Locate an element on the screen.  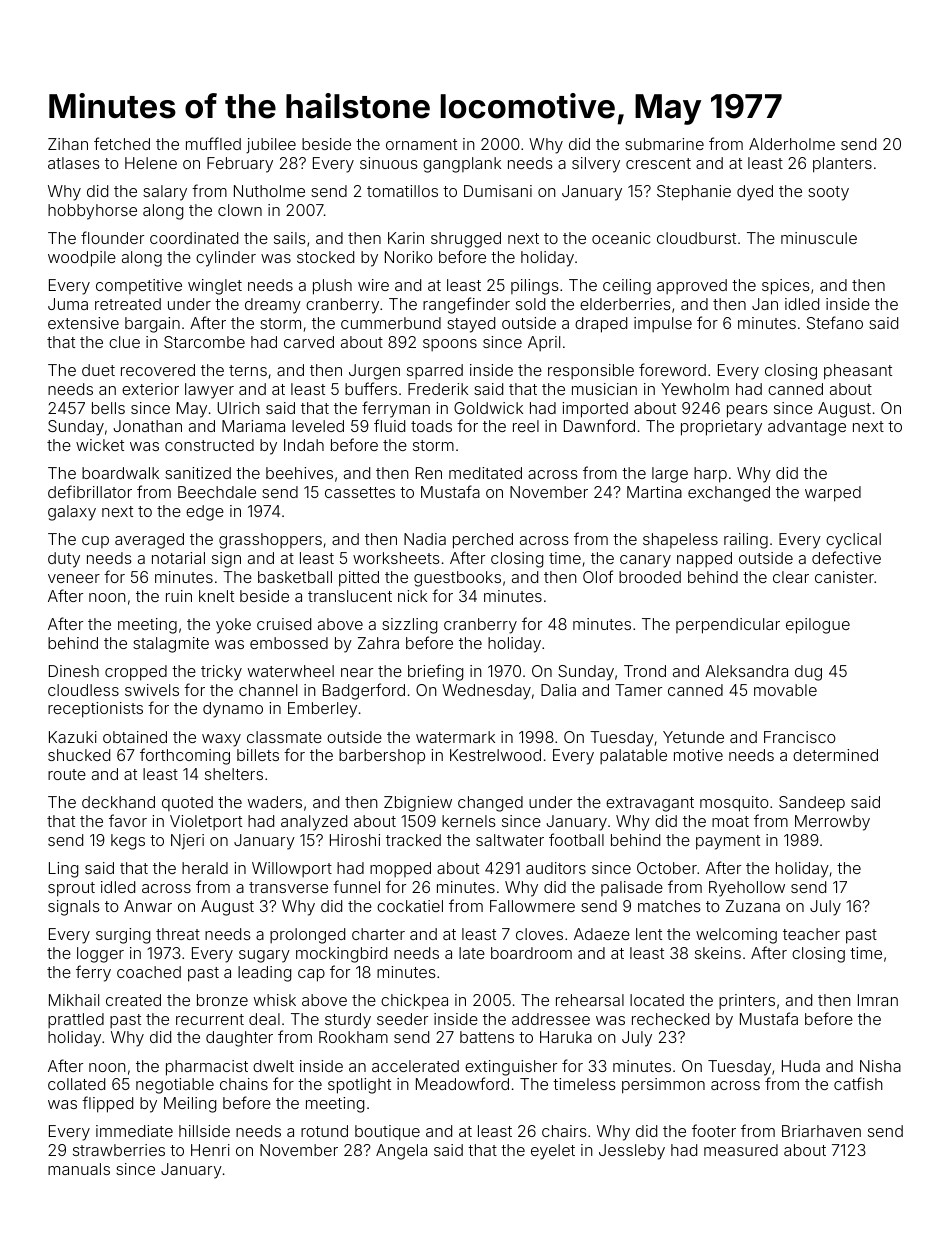
extensive is located at coordinates (83, 323).
